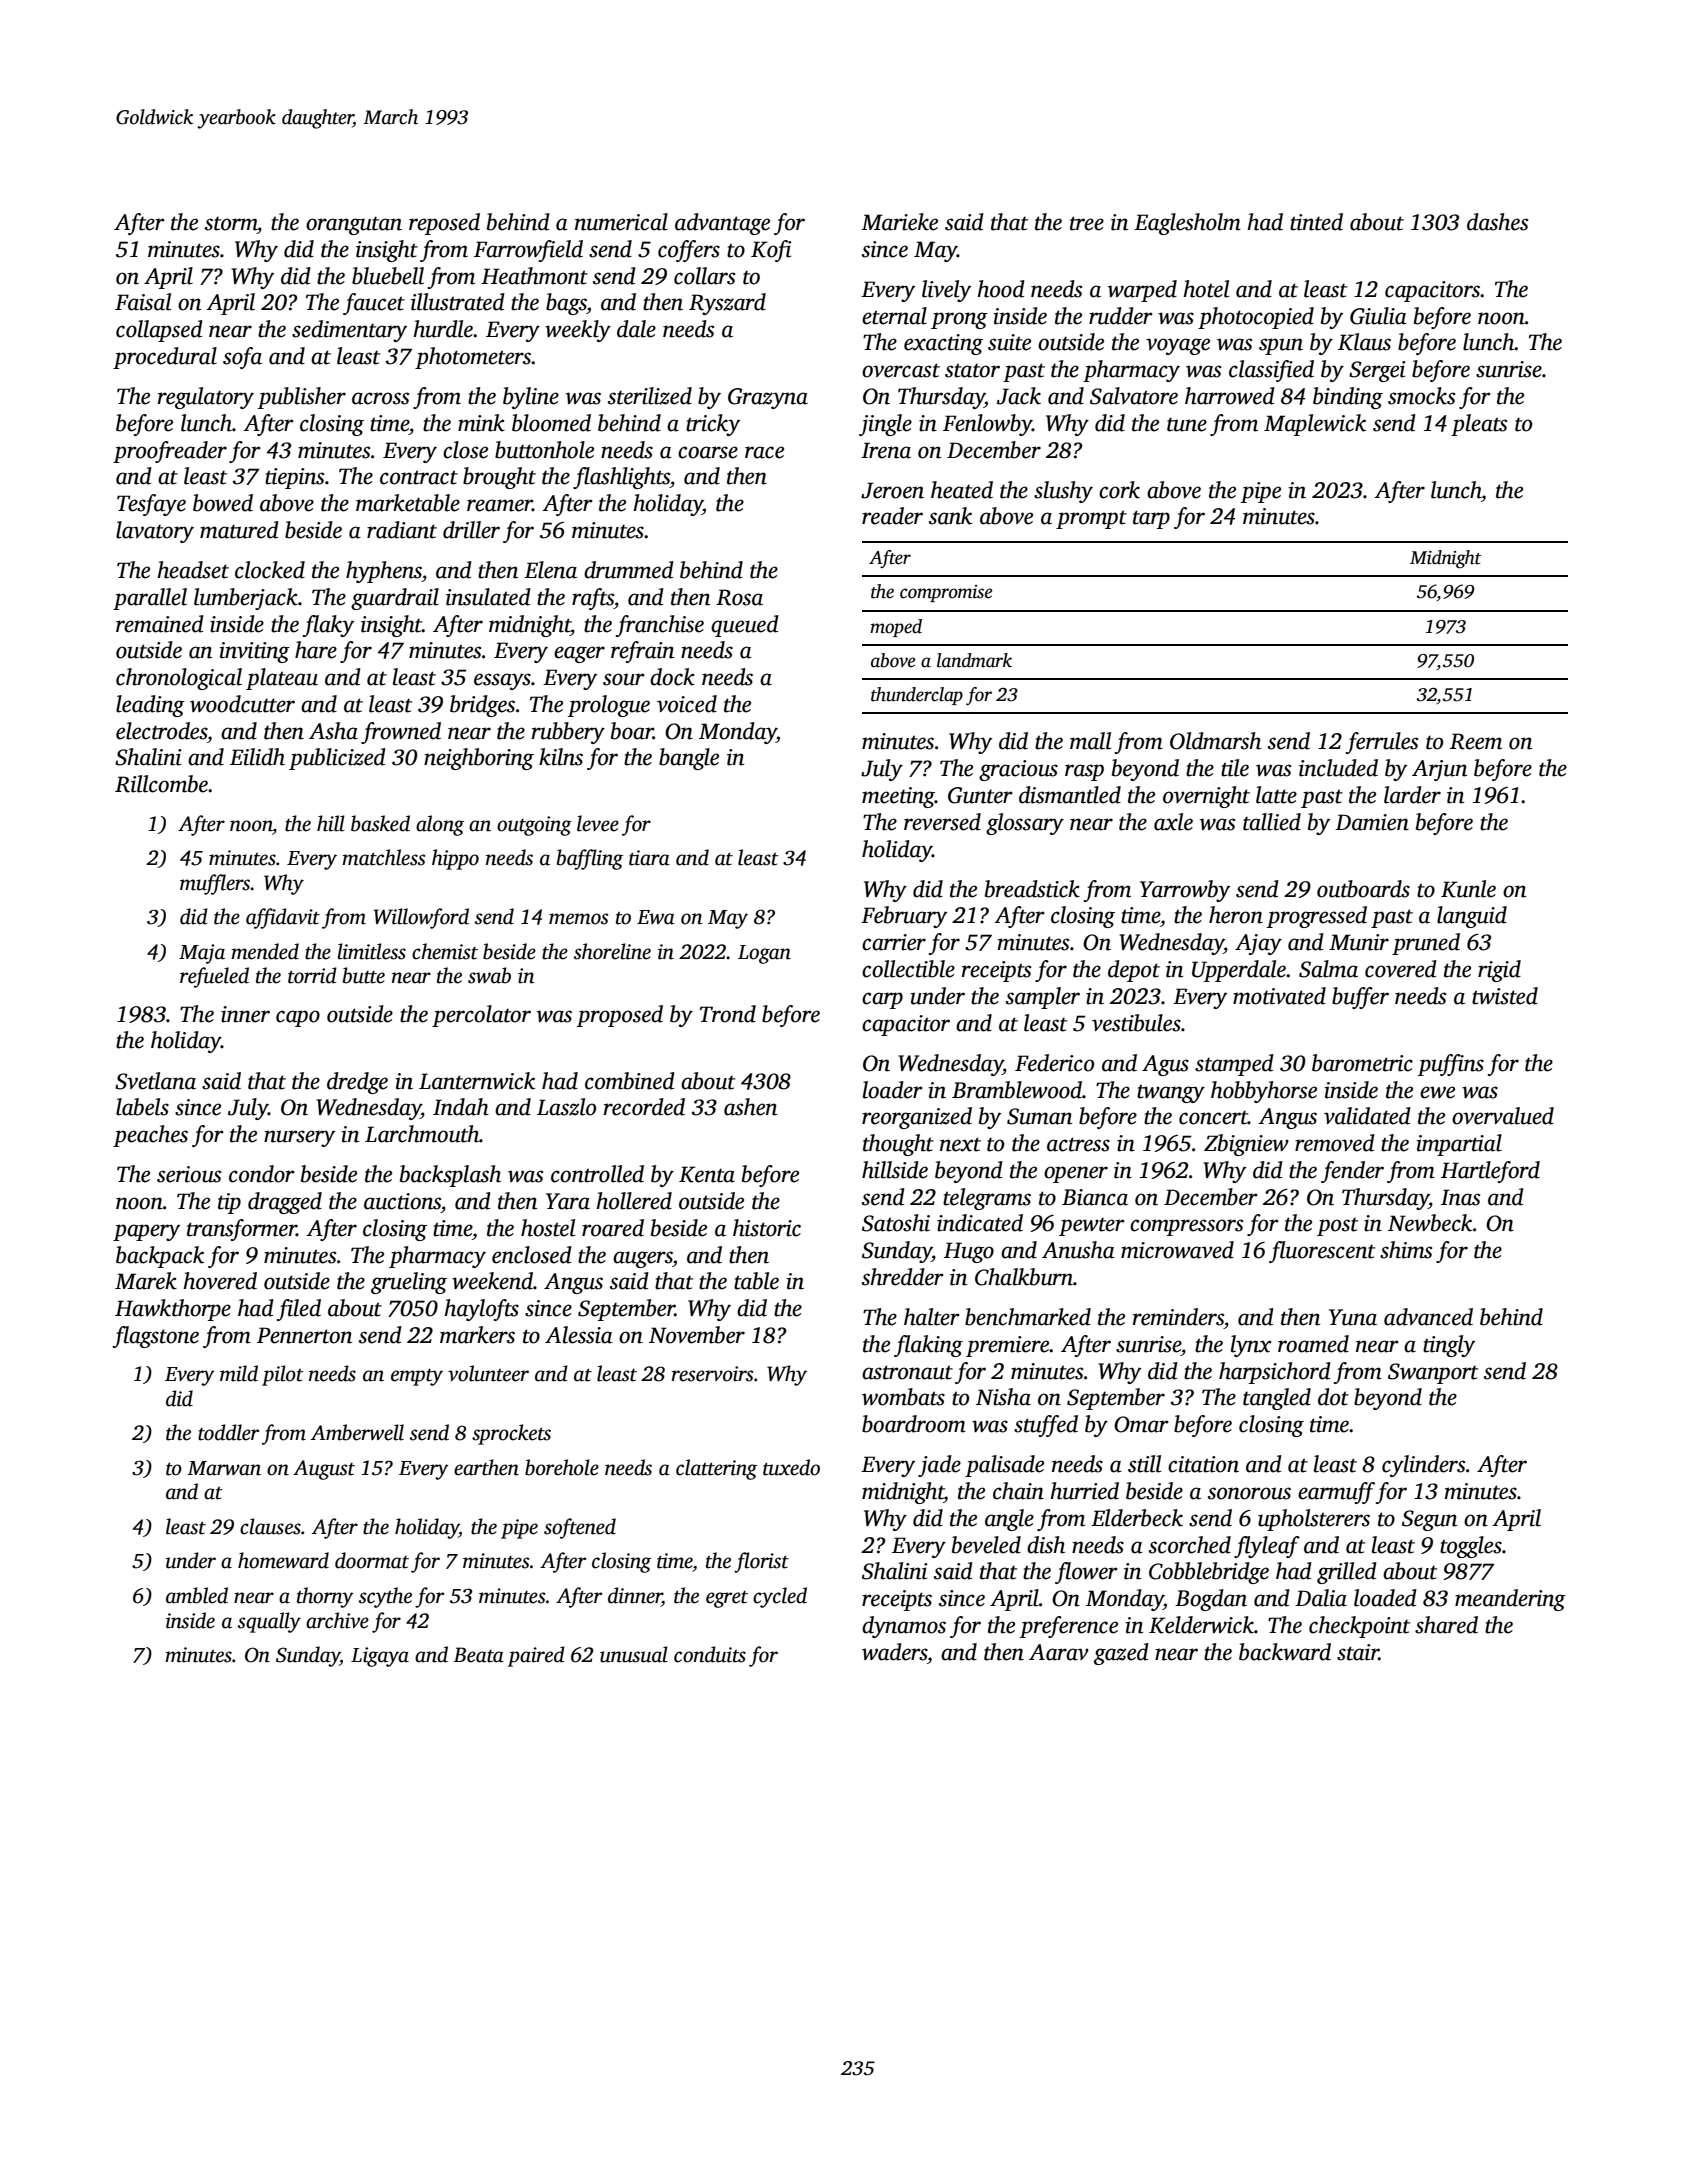 The height and width of the page is (2178, 1683). What do you see at coordinates (1510, 1600) in the page?
I see `meandering` at bounding box center [1510, 1600].
